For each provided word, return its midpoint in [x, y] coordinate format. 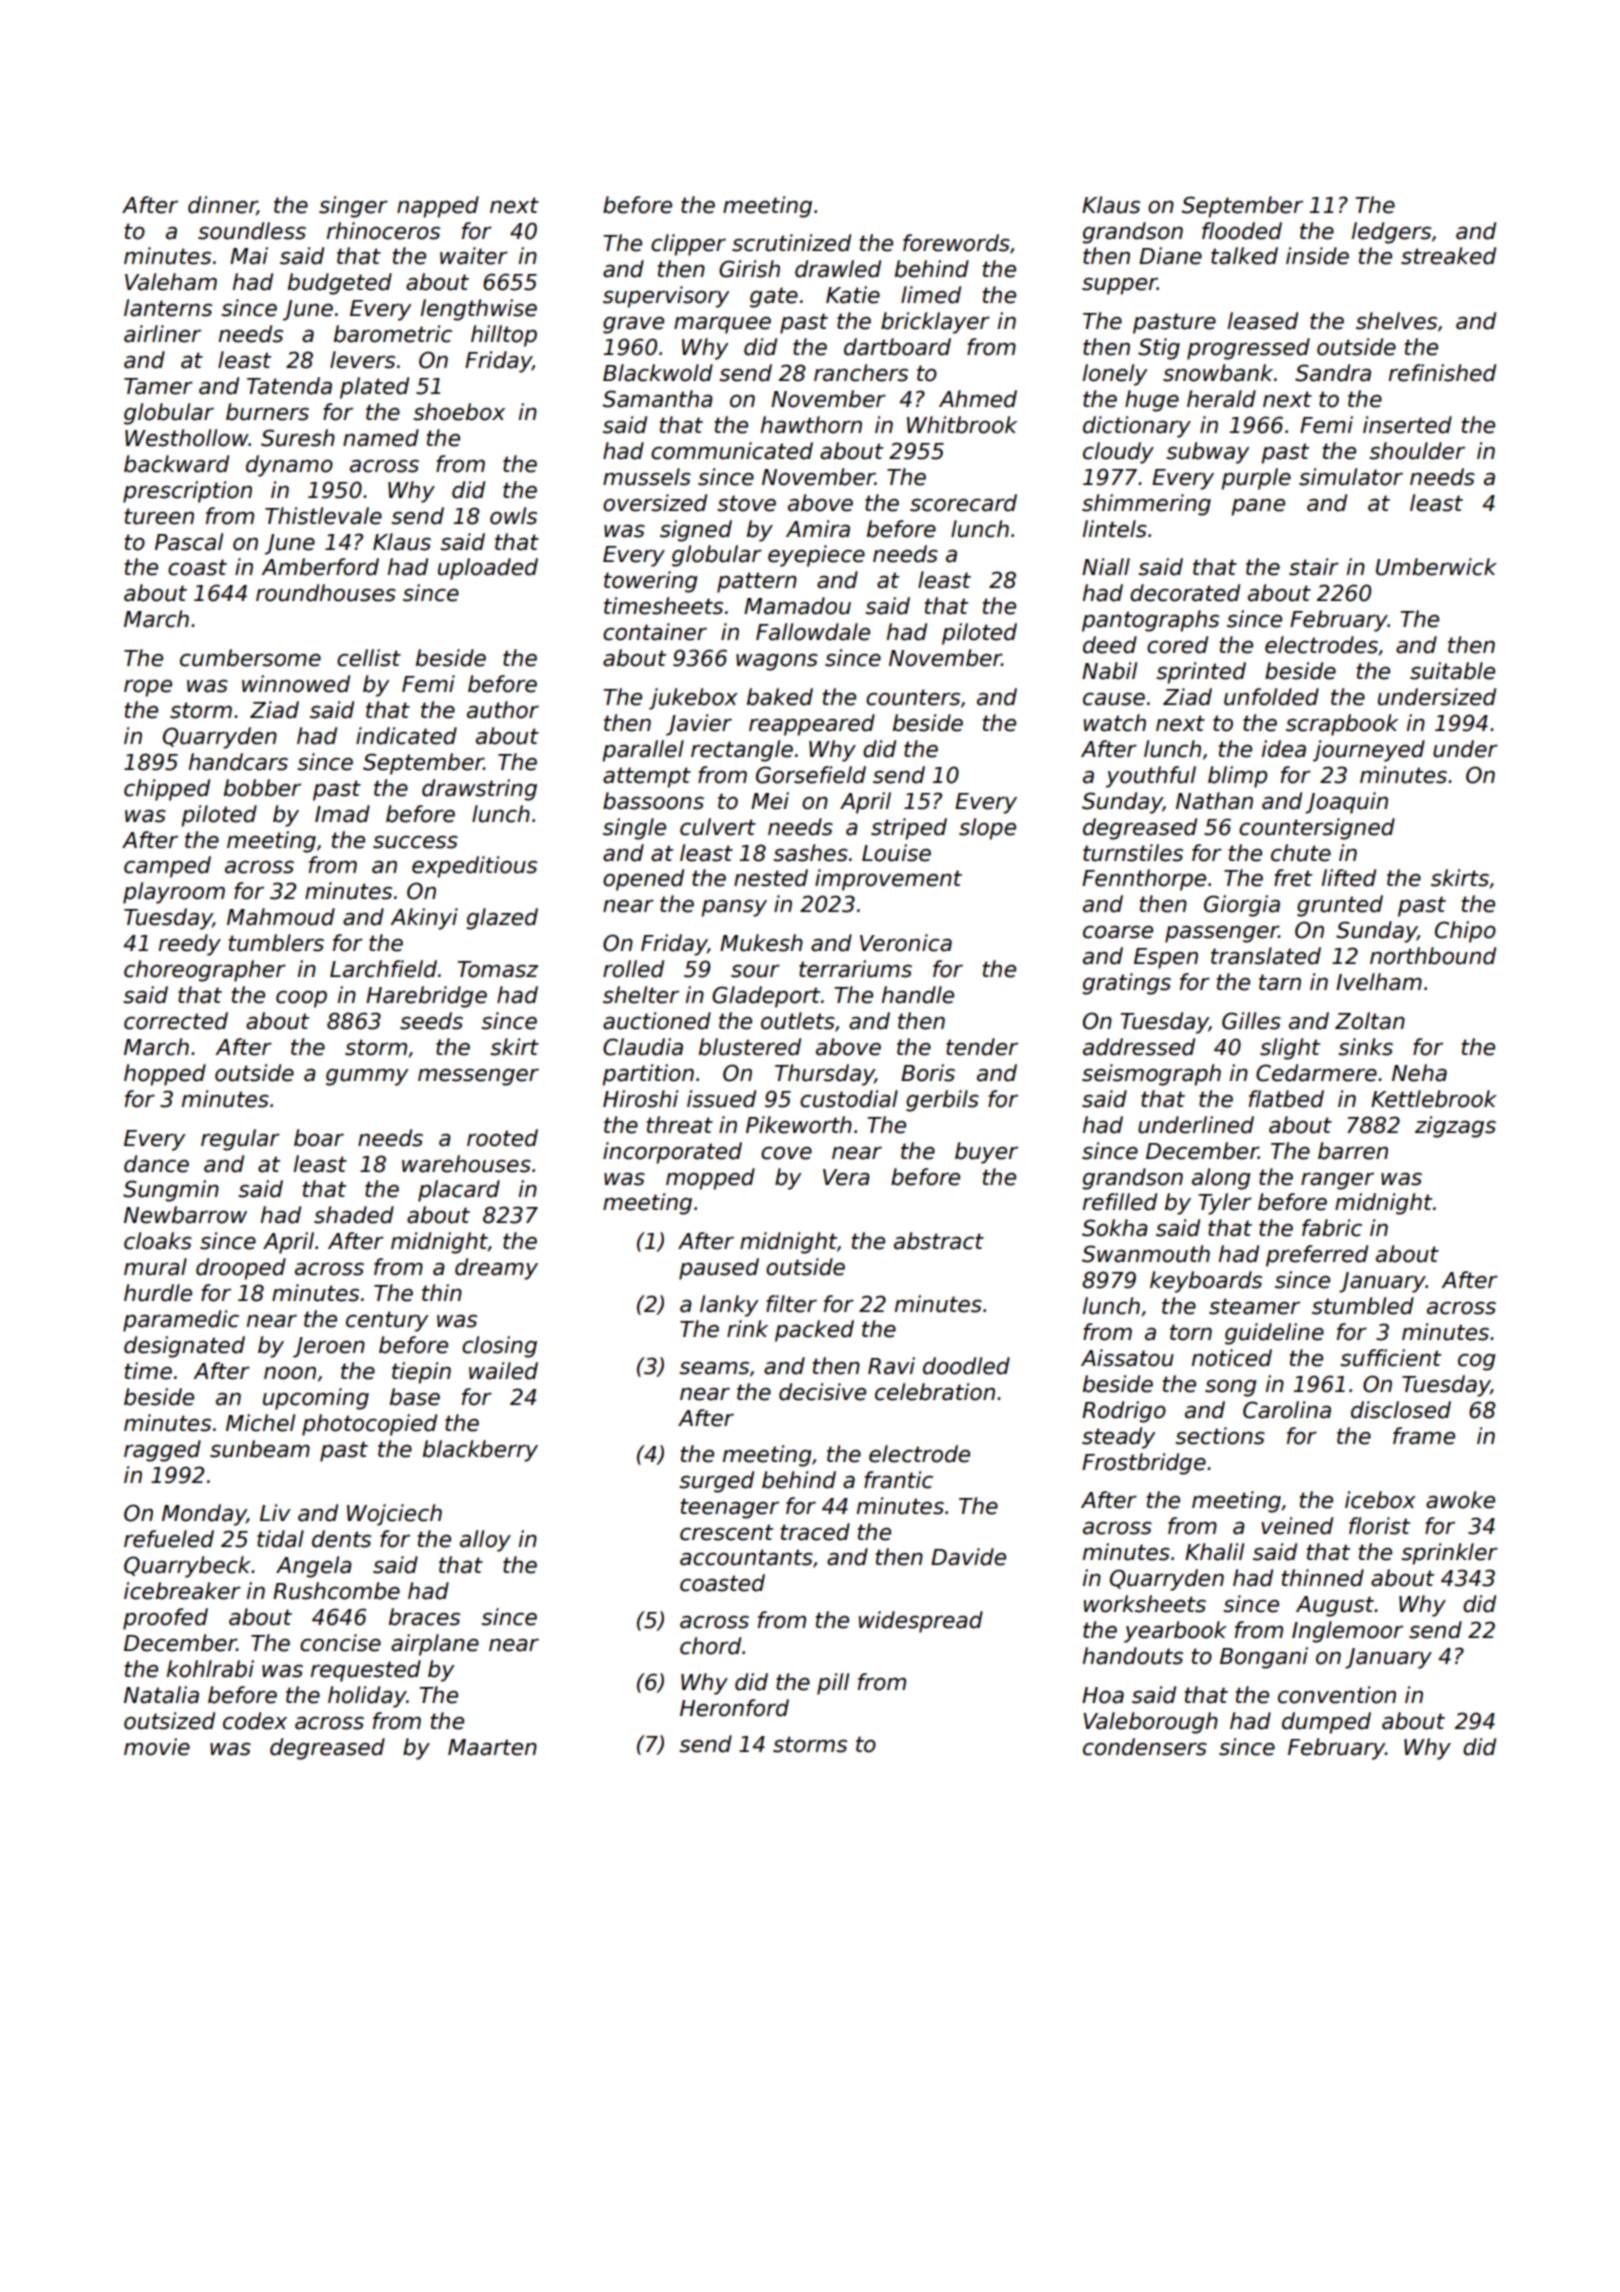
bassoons [653, 801]
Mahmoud [281, 917]
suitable [1452, 671]
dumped [1326, 1723]
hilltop [504, 336]
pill [833, 1684]
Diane [1170, 256]
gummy [367, 1077]
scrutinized [791, 243]
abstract [939, 1241]
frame [1424, 1436]
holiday [367, 1697]
